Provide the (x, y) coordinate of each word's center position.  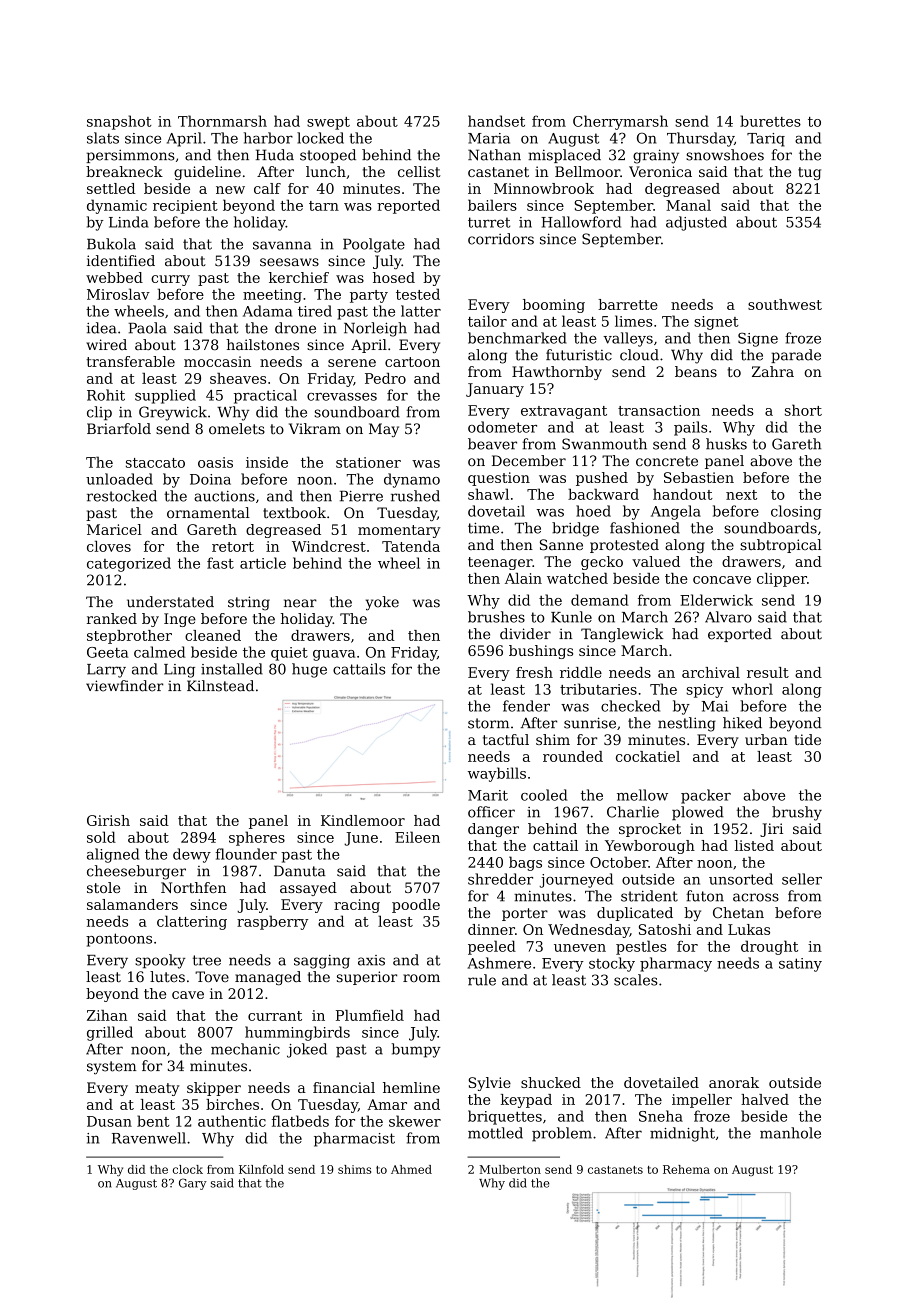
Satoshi (665, 929)
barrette (628, 304)
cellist (419, 171)
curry (170, 280)
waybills (497, 774)
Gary (193, 1184)
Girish (108, 820)
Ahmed (411, 1169)
